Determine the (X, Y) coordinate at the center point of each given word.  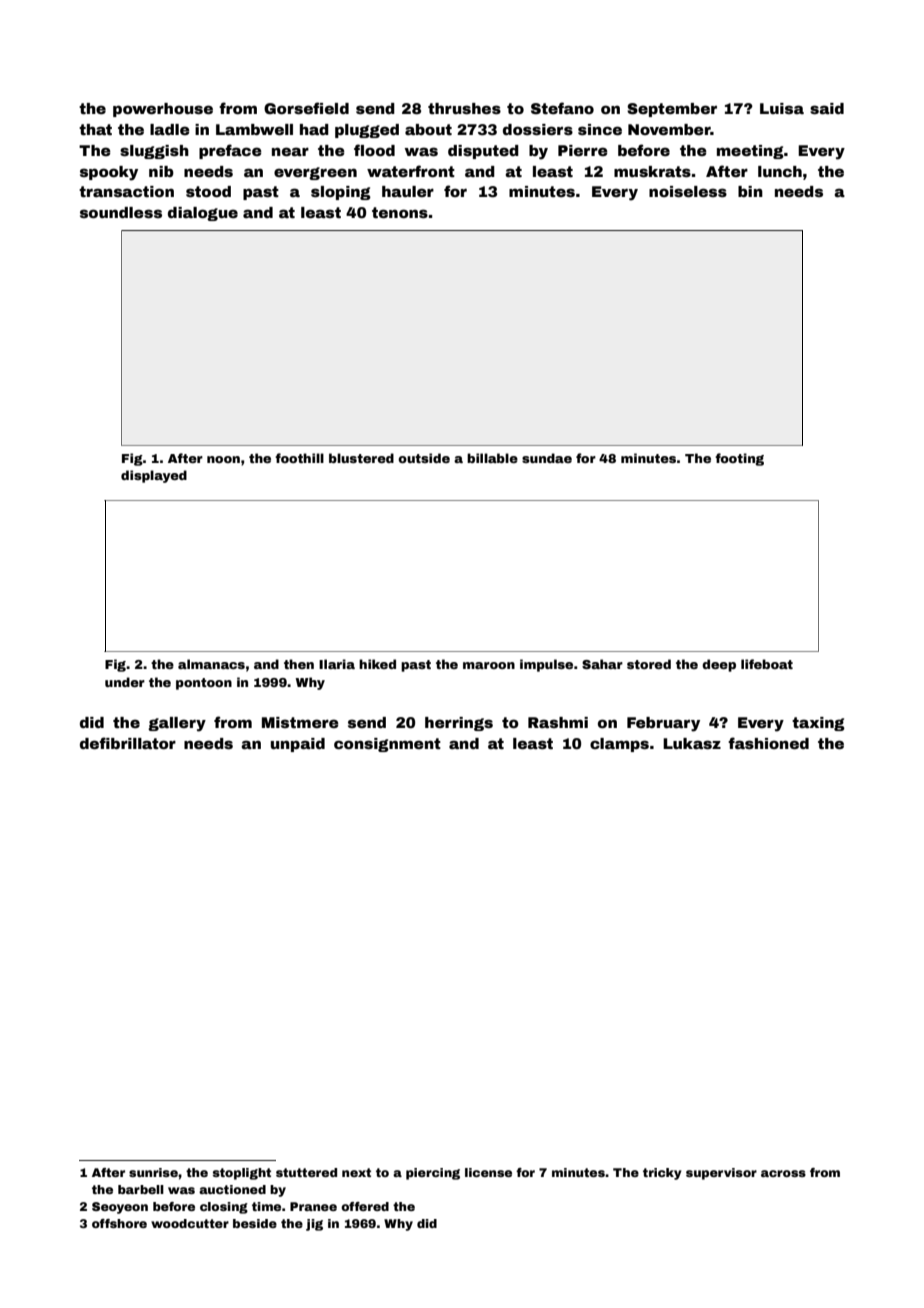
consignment (387, 745)
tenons (400, 212)
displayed (154, 476)
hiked (377, 664)
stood (208, 191)
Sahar (602, 664)
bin (750, 191)
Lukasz (692, 743)
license (488, 1172)
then (299, 664)
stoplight (241, 1174)
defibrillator (128, 743)
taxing (818, 724)
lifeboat (767, 664)
